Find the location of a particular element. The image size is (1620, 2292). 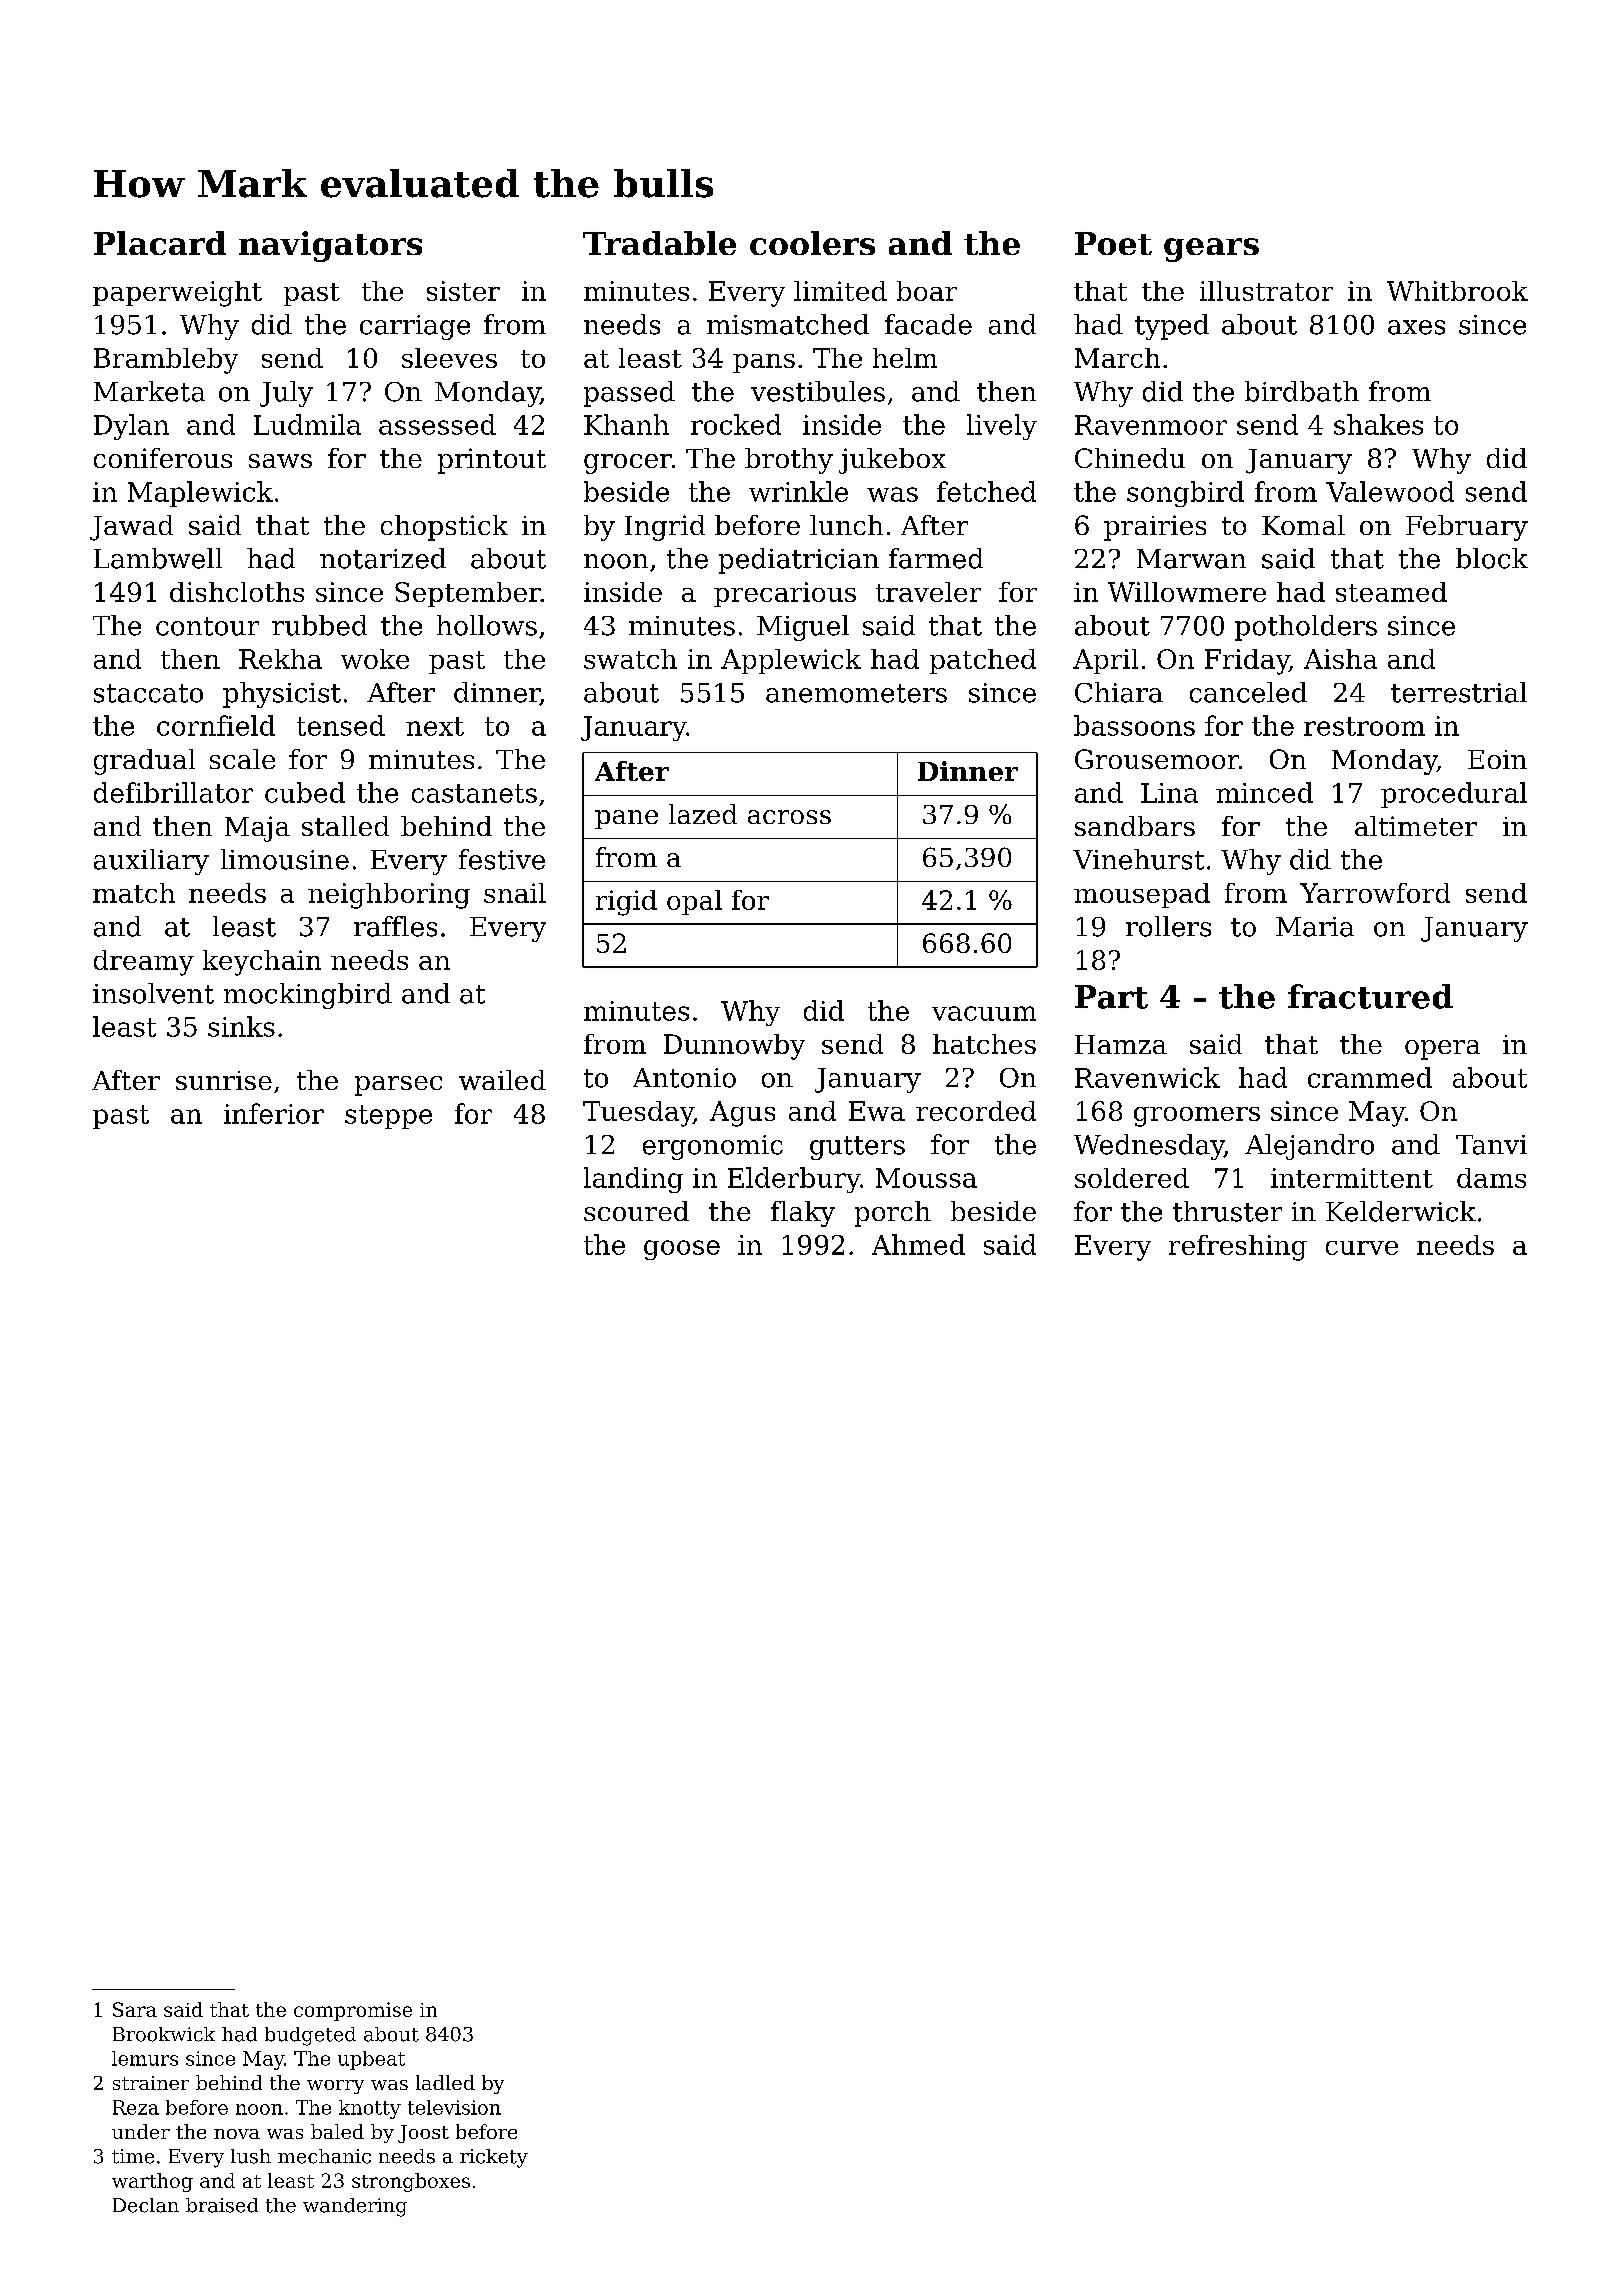

gears is located at coordinates (1211, 250).
